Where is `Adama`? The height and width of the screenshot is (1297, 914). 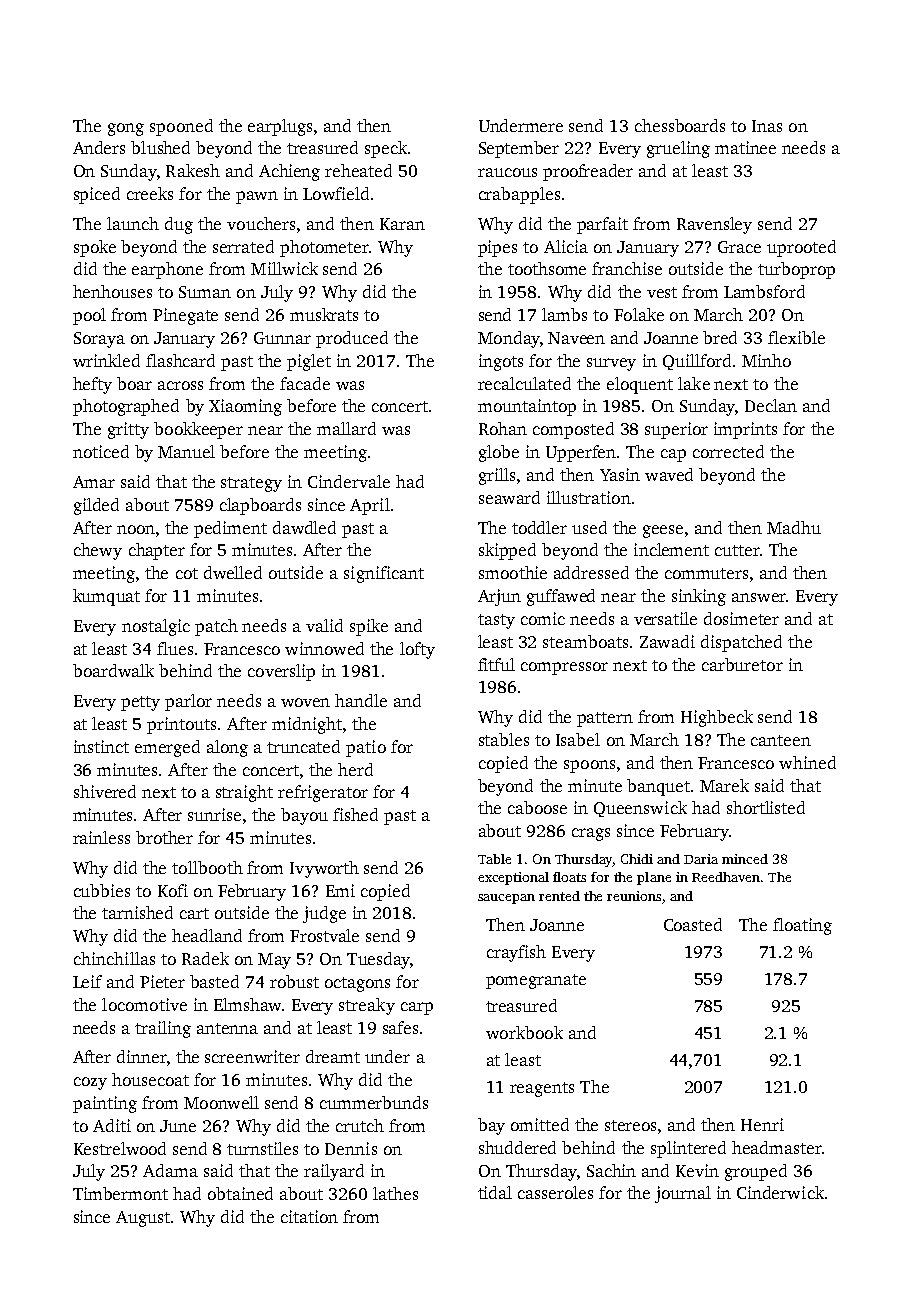 Adama is located at coordinates (170, 1170).
